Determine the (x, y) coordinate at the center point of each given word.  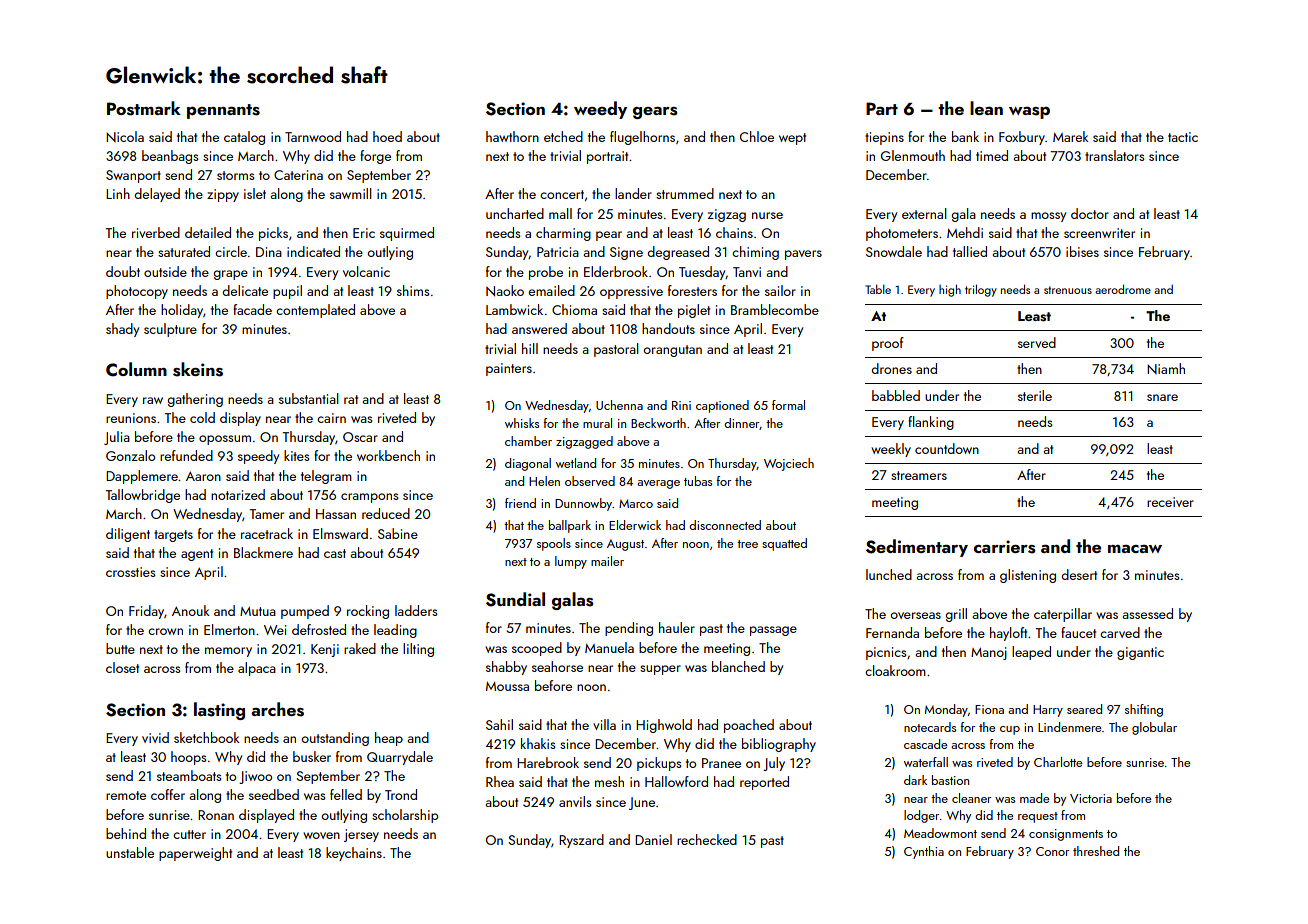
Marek (1070, 136)
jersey (361, 835)
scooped (537, 649)
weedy (600, 110)
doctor (1090, 213)
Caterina (298, 175)
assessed (1148, 613)
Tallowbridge (143, 496)
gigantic (1140, 653)
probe (546, 273)
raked (360, 648)
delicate (245, 290)
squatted (784, 544)
